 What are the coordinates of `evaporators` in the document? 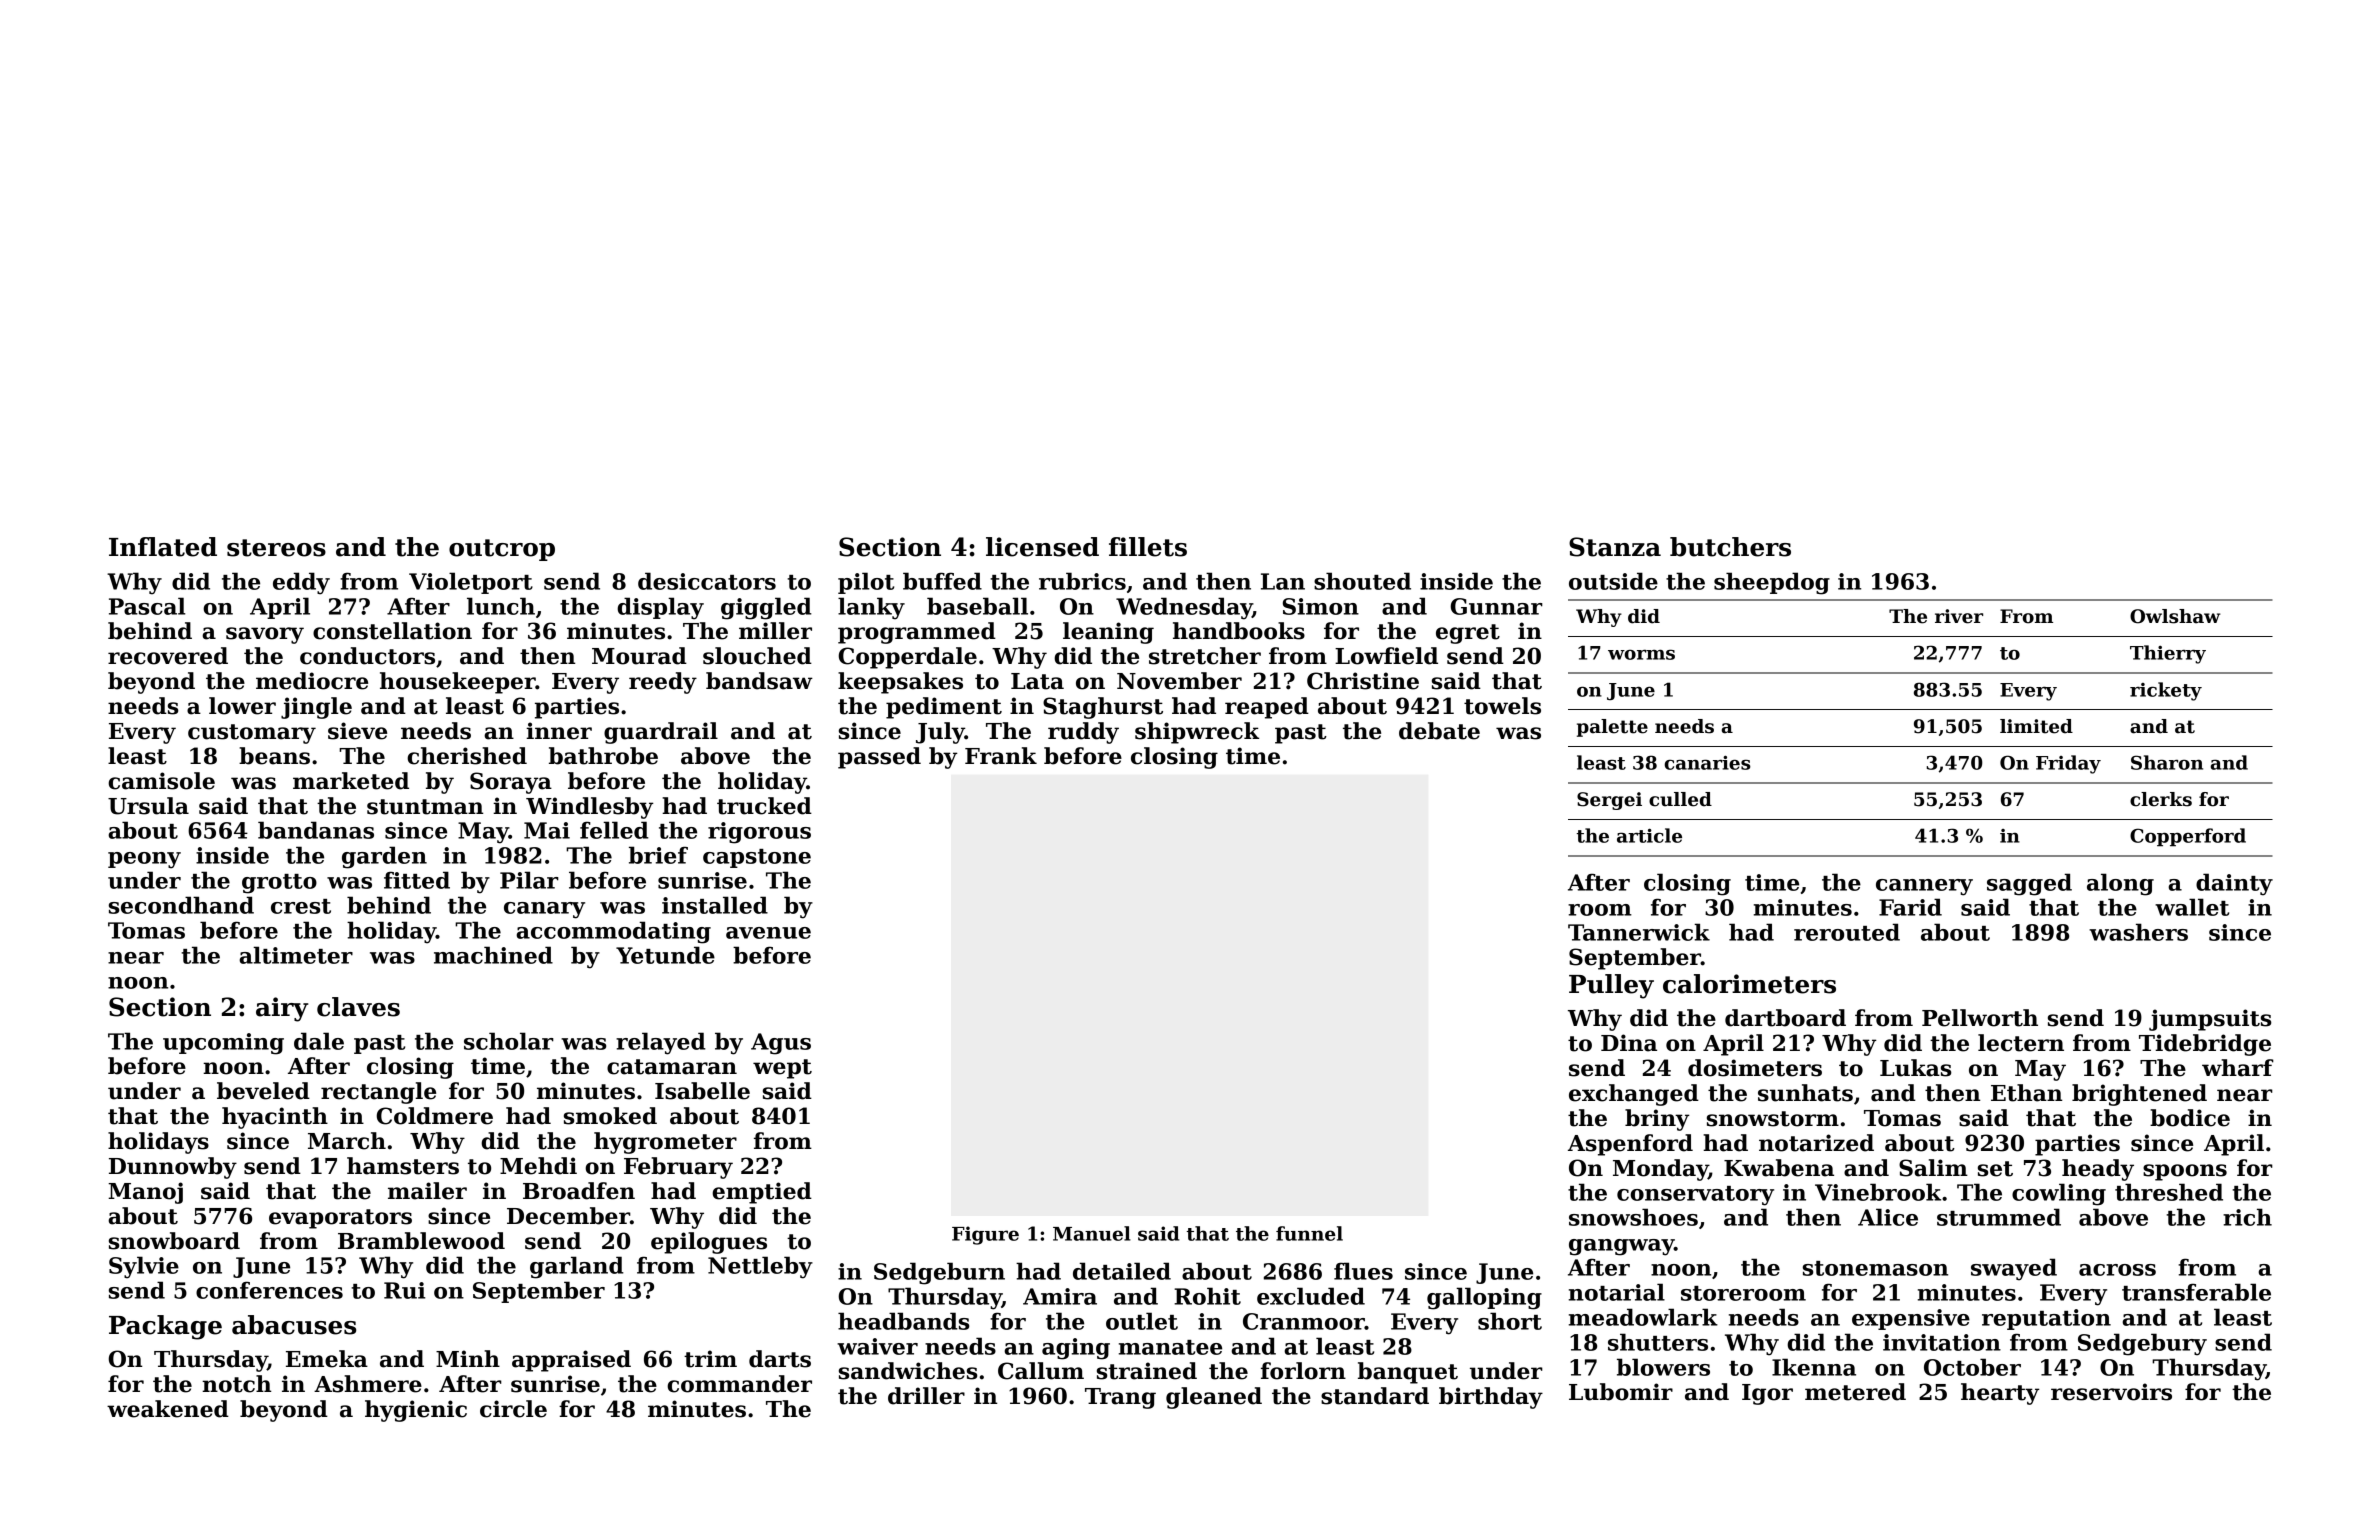 It's located at (340, 1219).
